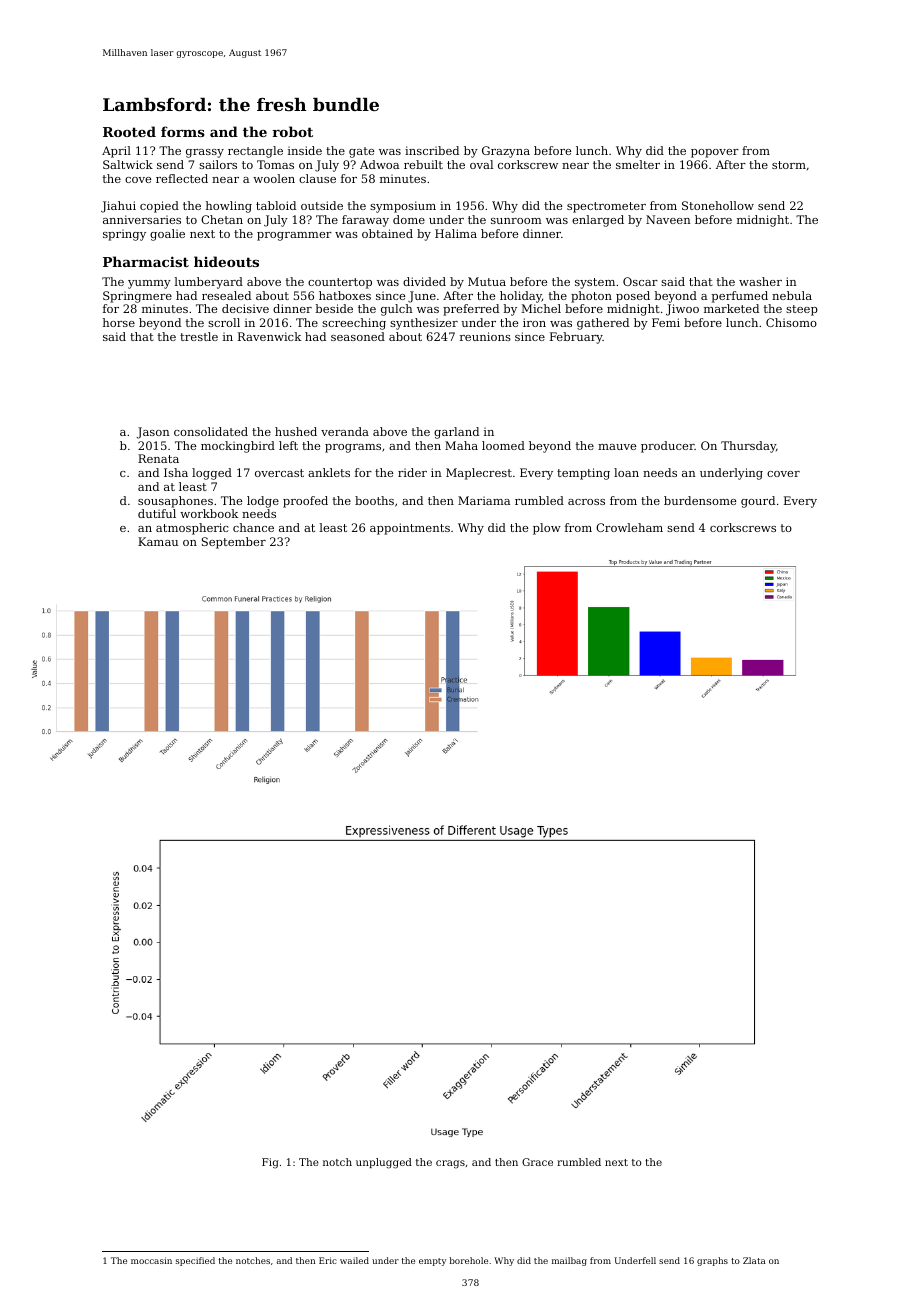  What do you see at coordinates (424, 281) in the image?
I see `divided` at bounding box center [424, 281].
